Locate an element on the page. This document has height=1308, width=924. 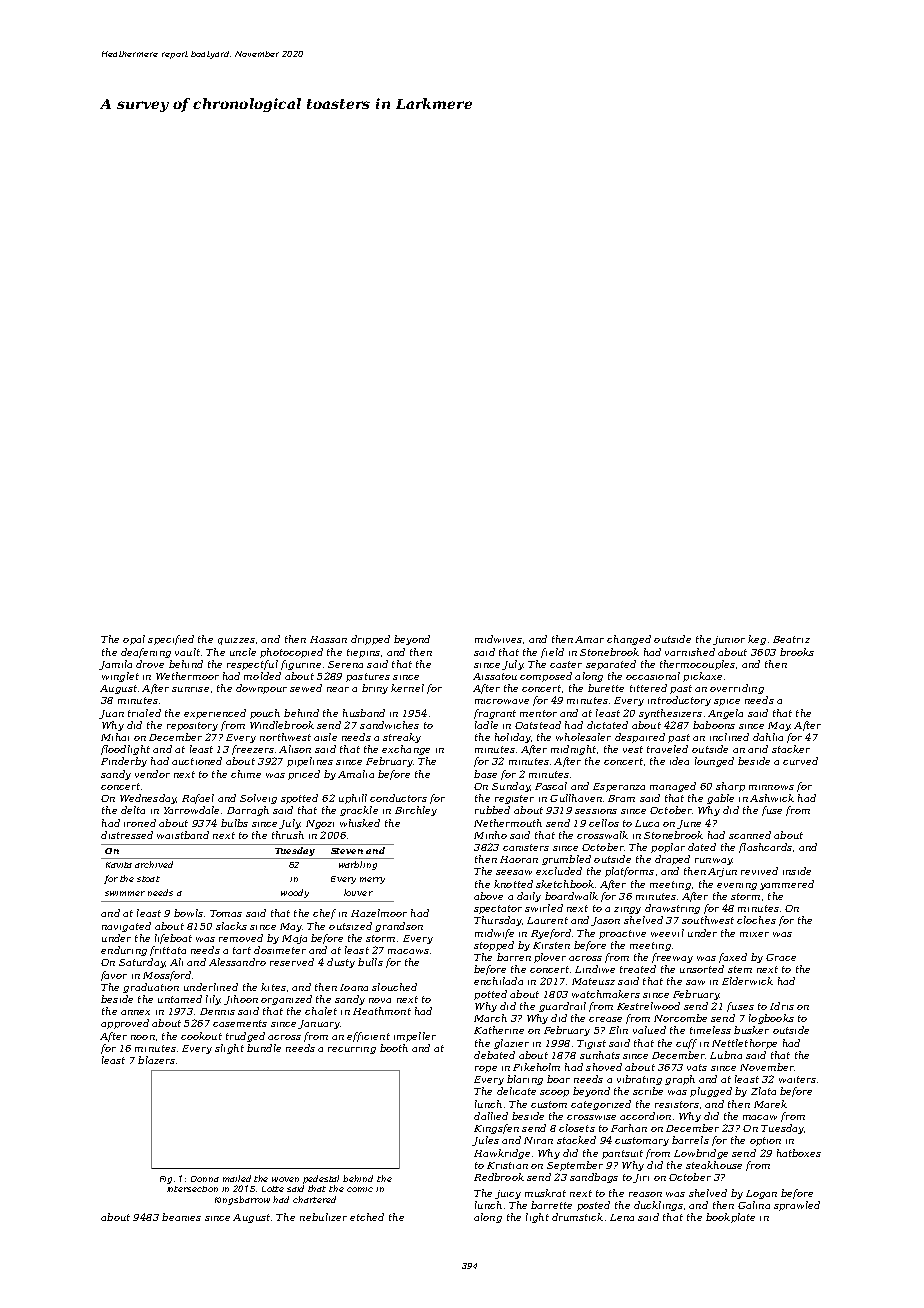
runway is located at coordinates (713, 861).
